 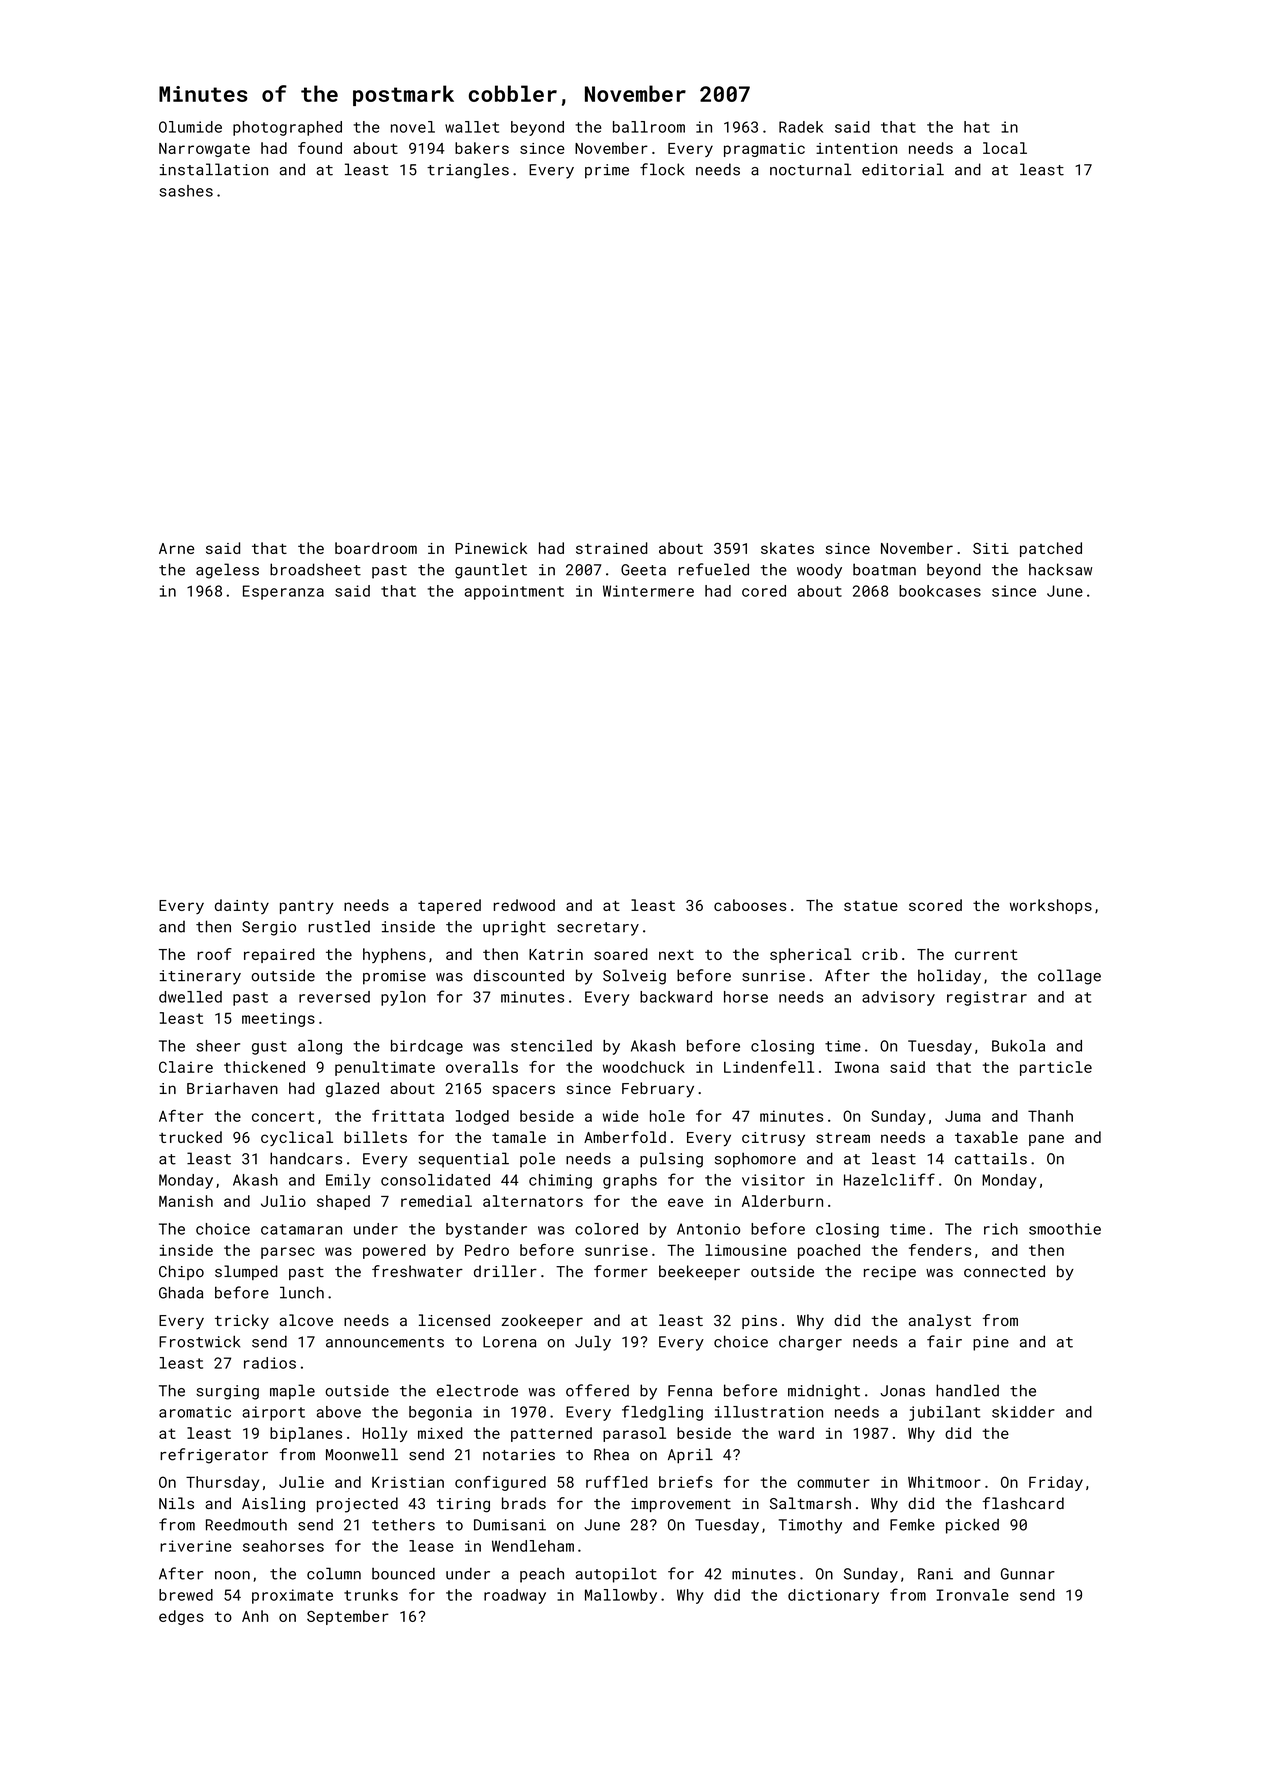 I want to click on secretary, so click(x=598, y=929).
